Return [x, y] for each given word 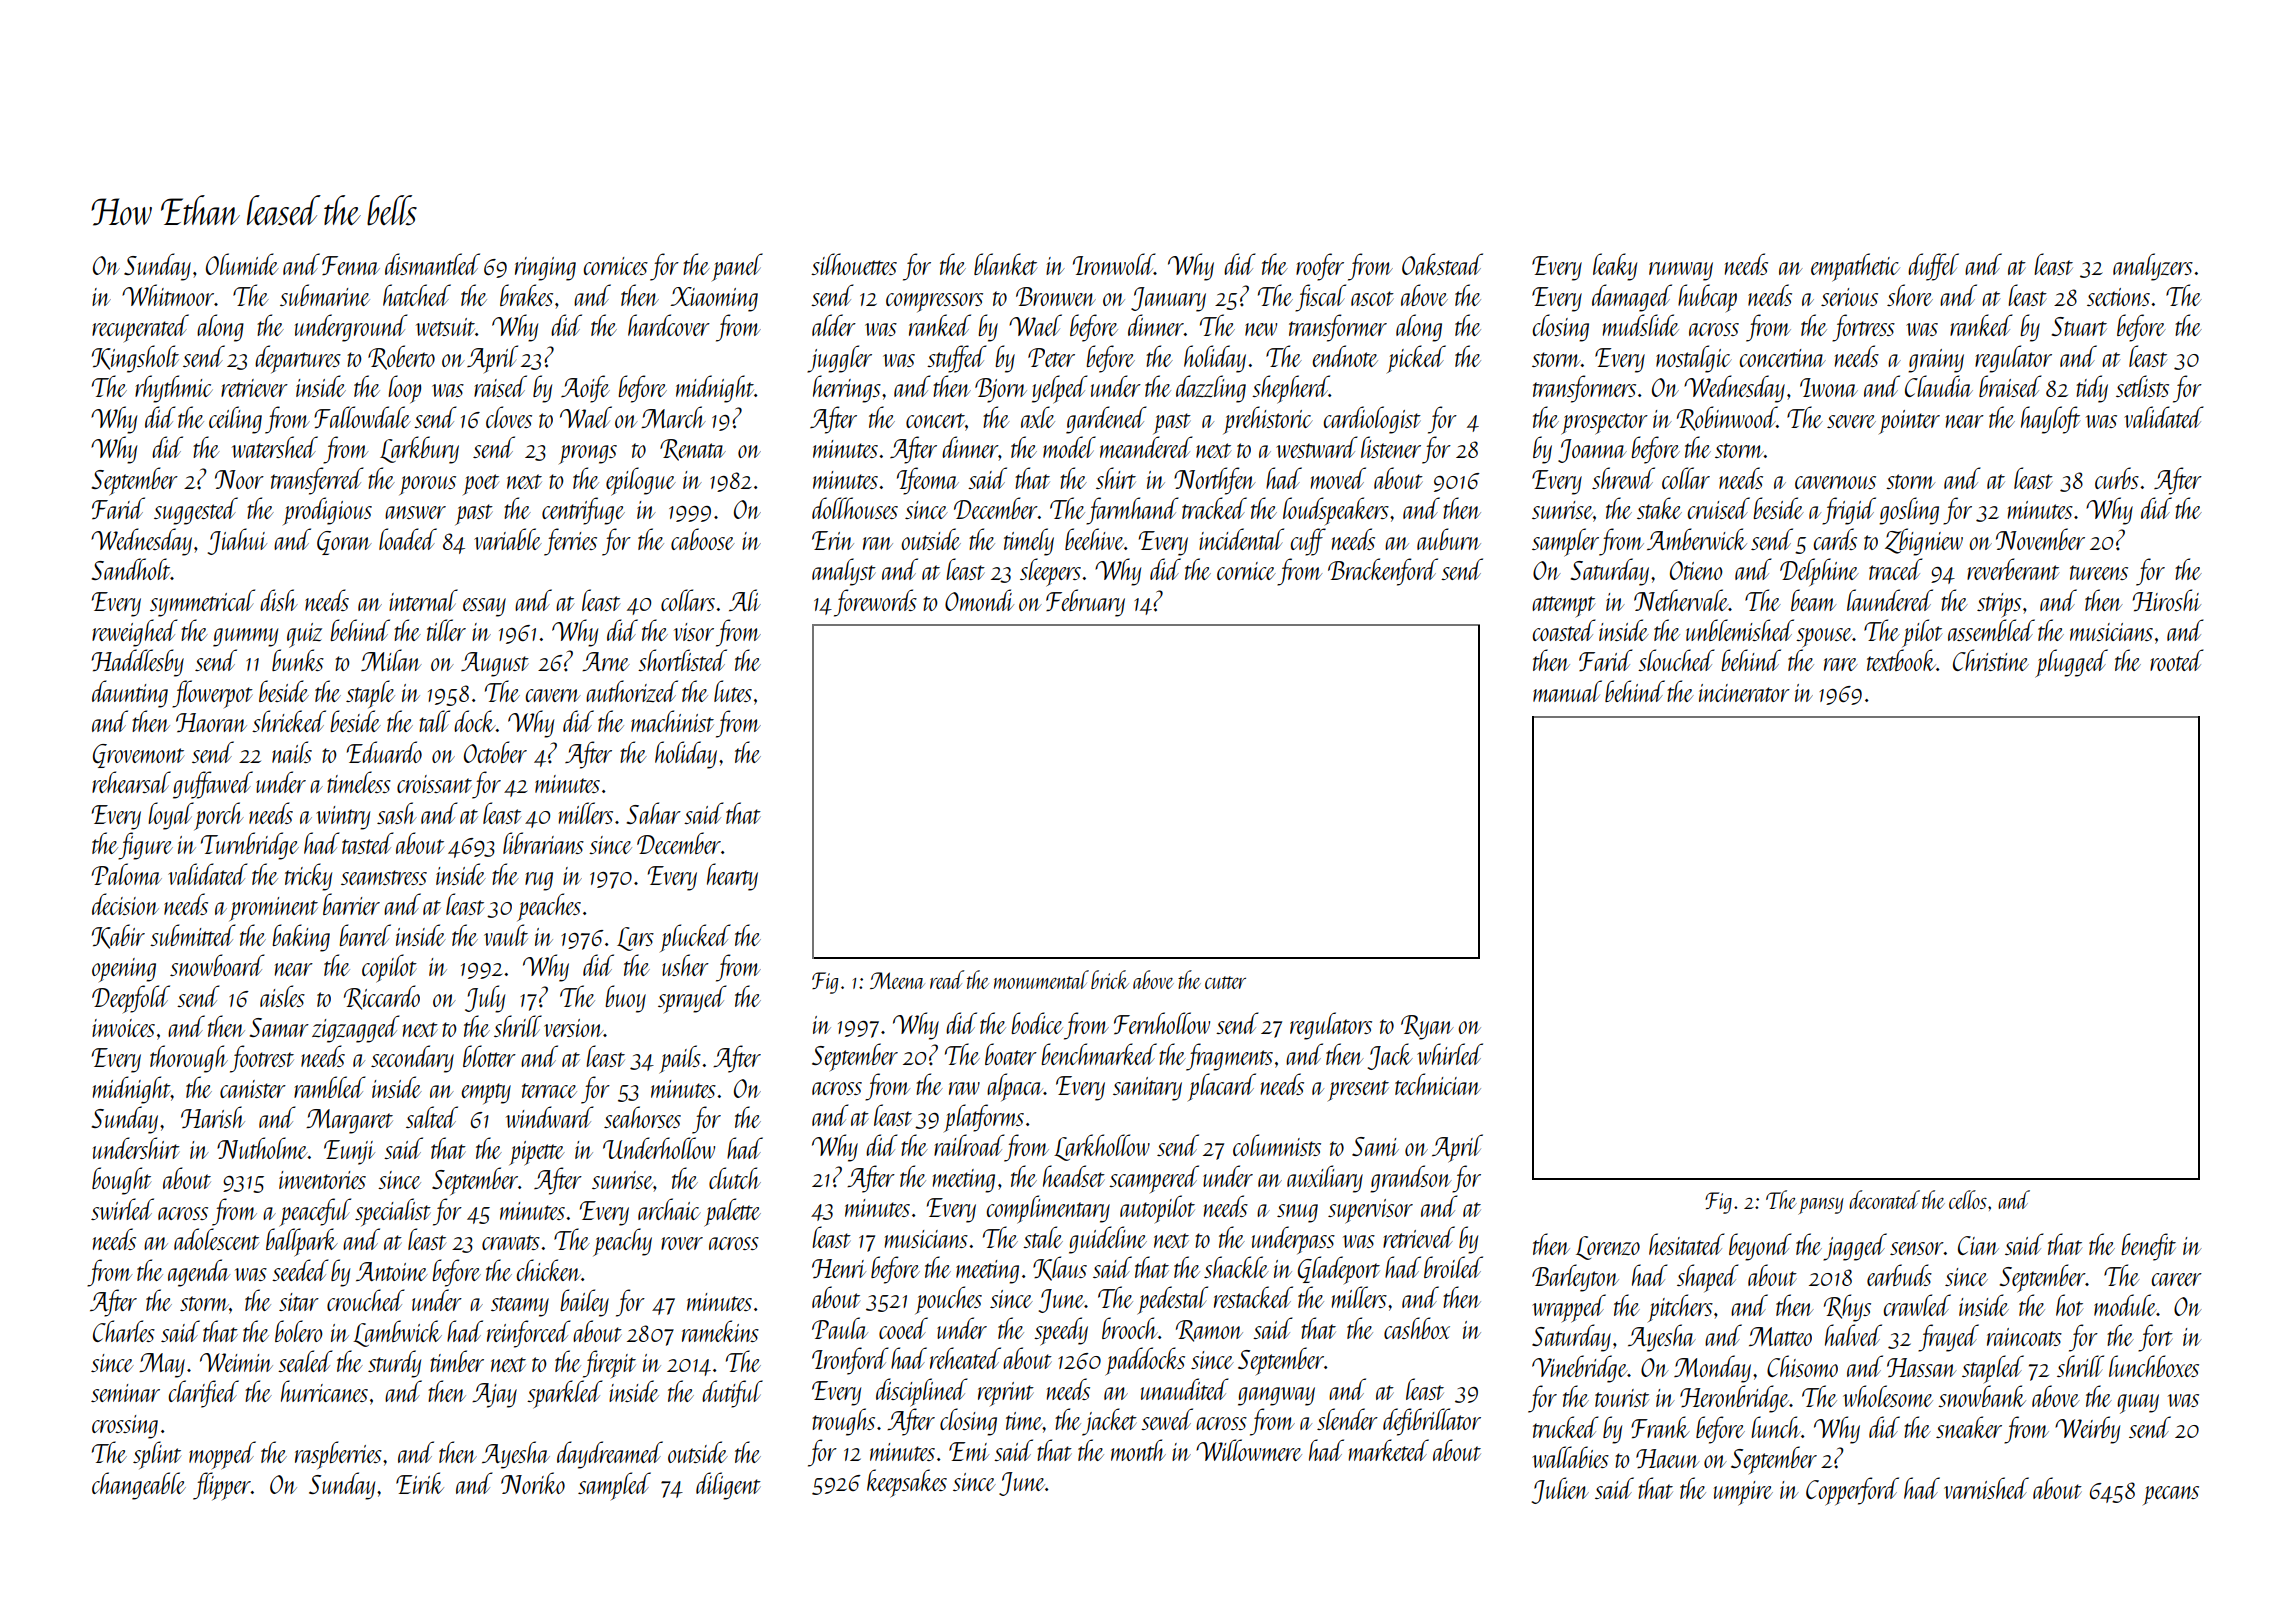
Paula [840, 1328]
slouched [1676, 660]
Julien [1560, 1490]
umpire [1743, 1493]
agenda [199, 1273]
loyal [171, 816]
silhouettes [854, 264]
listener [1391, 447]
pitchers [1680, 1308]
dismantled [432, 264]
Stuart [2079, 326]
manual [1567, 691]
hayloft [2050, 420]
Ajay [494, 1395]
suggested [196, 511]
